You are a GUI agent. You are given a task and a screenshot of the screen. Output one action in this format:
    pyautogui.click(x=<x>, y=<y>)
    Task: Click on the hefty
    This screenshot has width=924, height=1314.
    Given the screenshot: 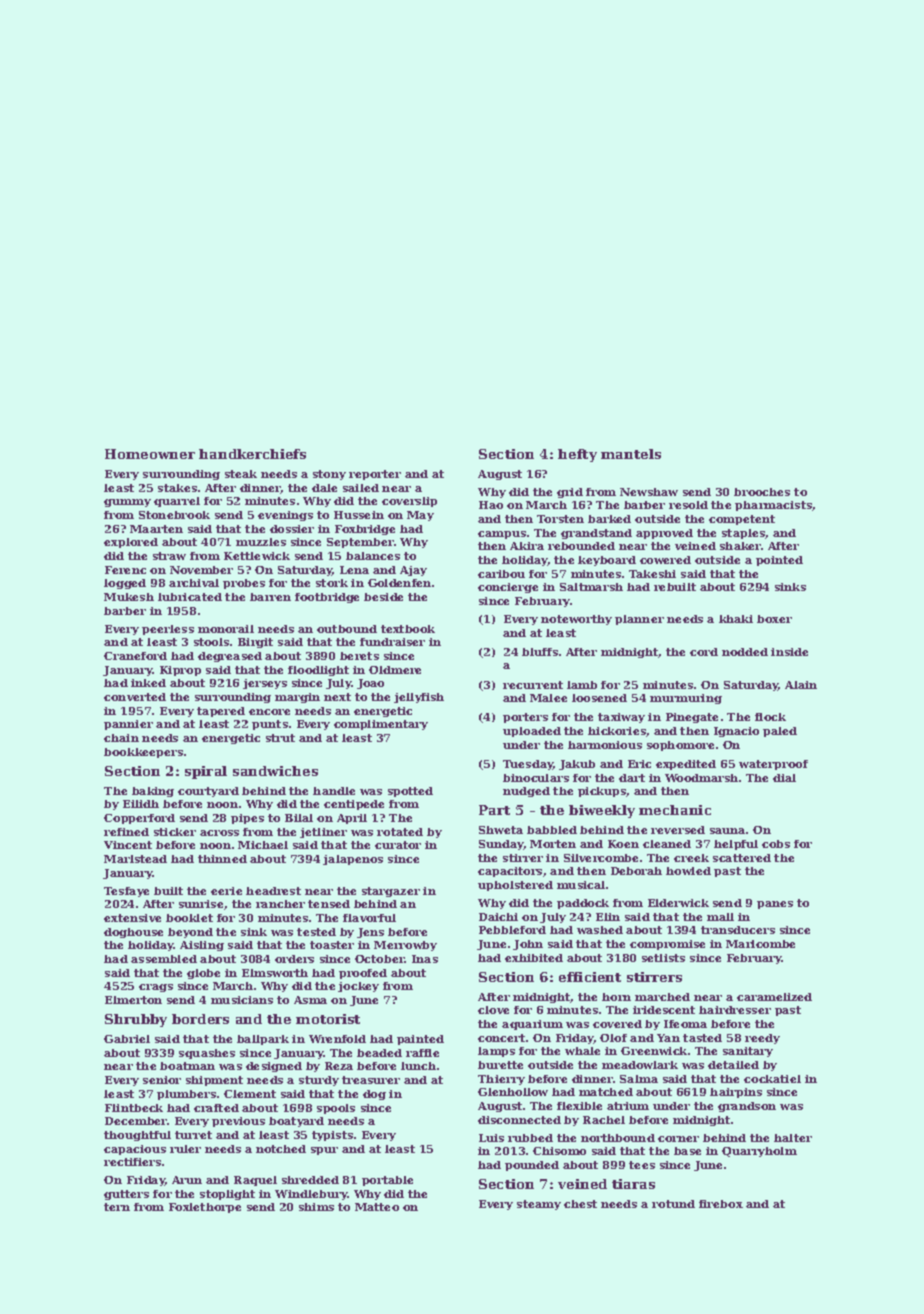 What is the action you would take?
    pyautogui.click(x=577, y=455)
